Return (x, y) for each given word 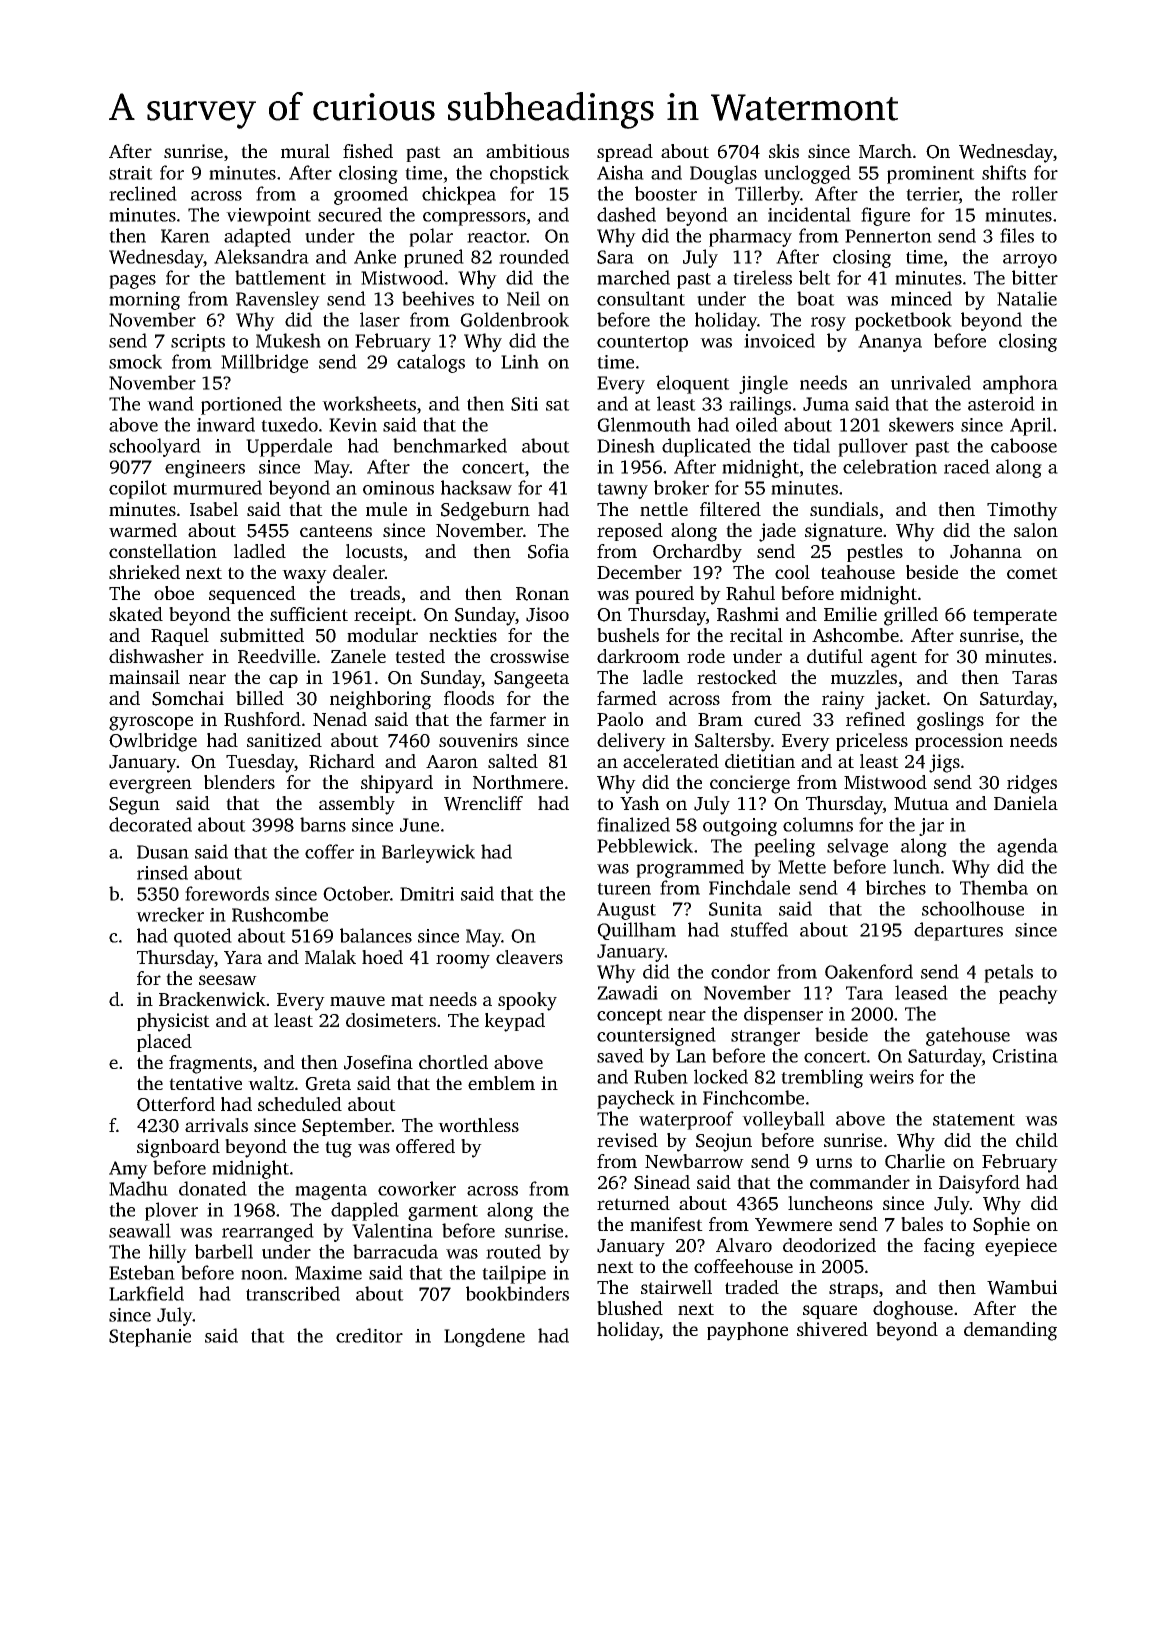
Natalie (1027, 298)
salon (1036, 530)
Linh (520, 361)
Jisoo (547, 614)
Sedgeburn (485, 511)
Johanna (986, 551)
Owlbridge (153, 742)
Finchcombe (753, 1097)
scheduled (300, 1104)
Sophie (1001, 1226)
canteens (336, 531)
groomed (371, 195)
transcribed (293, 1293)
